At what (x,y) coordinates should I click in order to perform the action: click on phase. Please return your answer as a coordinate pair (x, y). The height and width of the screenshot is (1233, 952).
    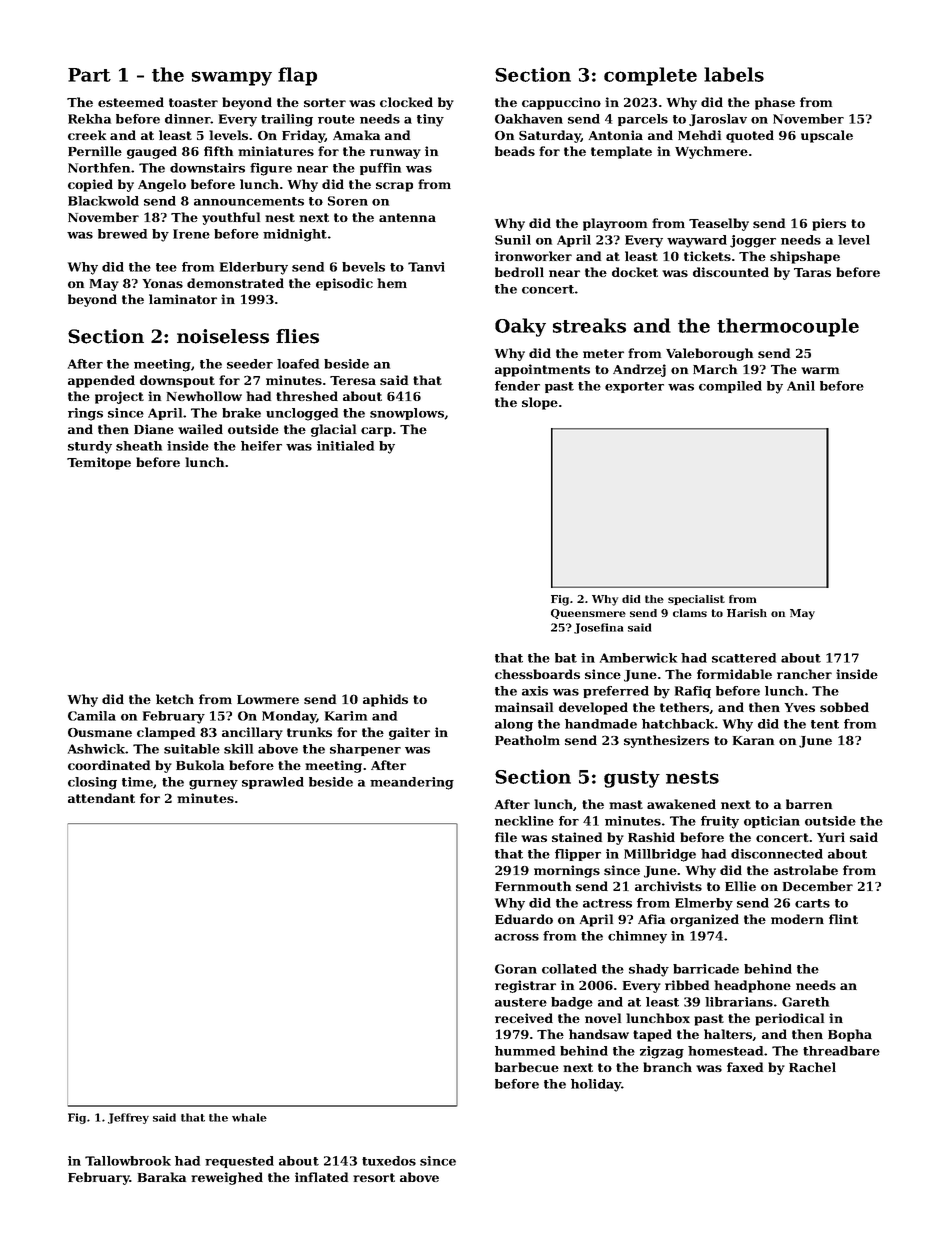
    Looking at the image, I should click on (775, 103).
